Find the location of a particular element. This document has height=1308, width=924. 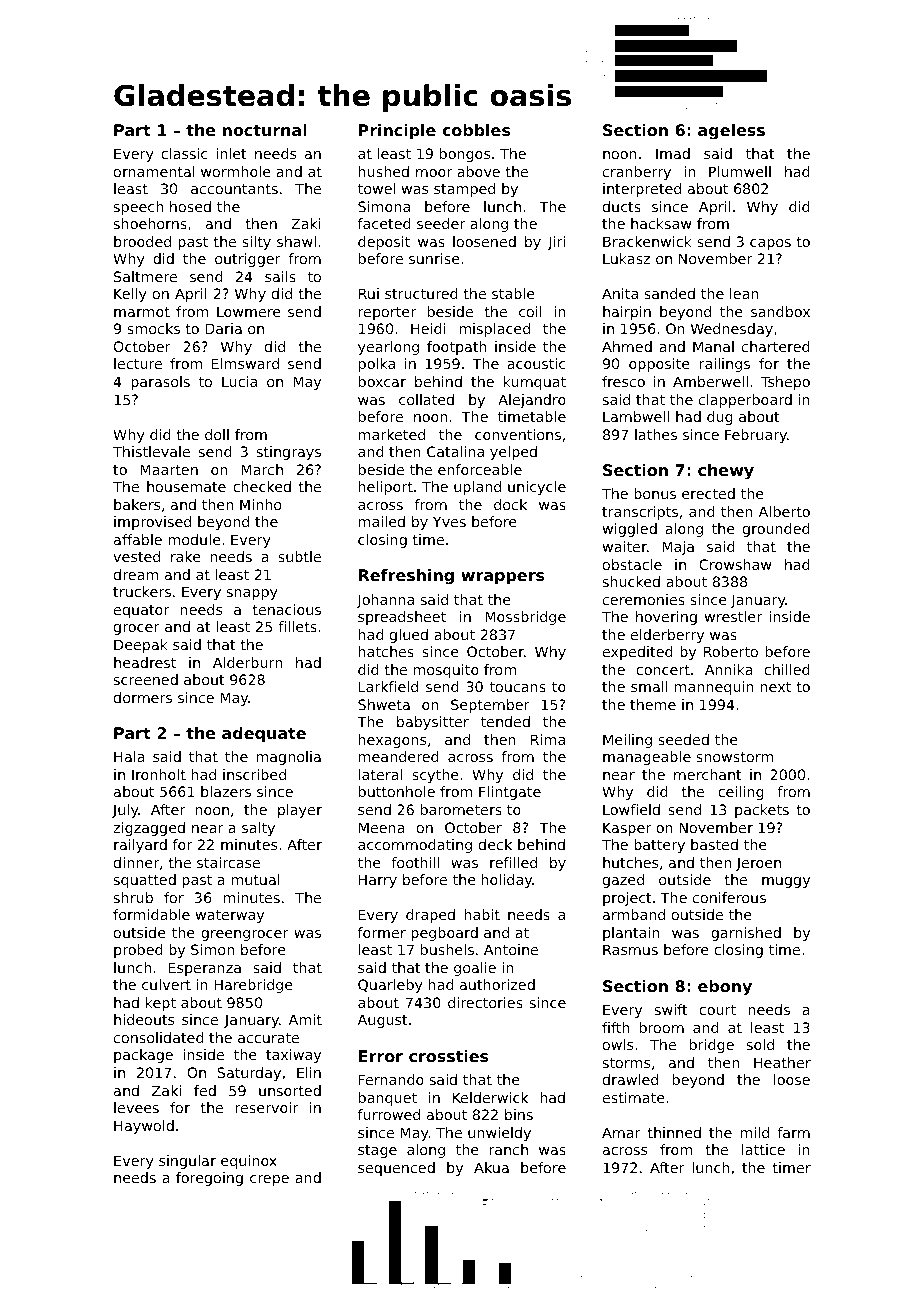

Shweta is located at coordinates (384, 704).
